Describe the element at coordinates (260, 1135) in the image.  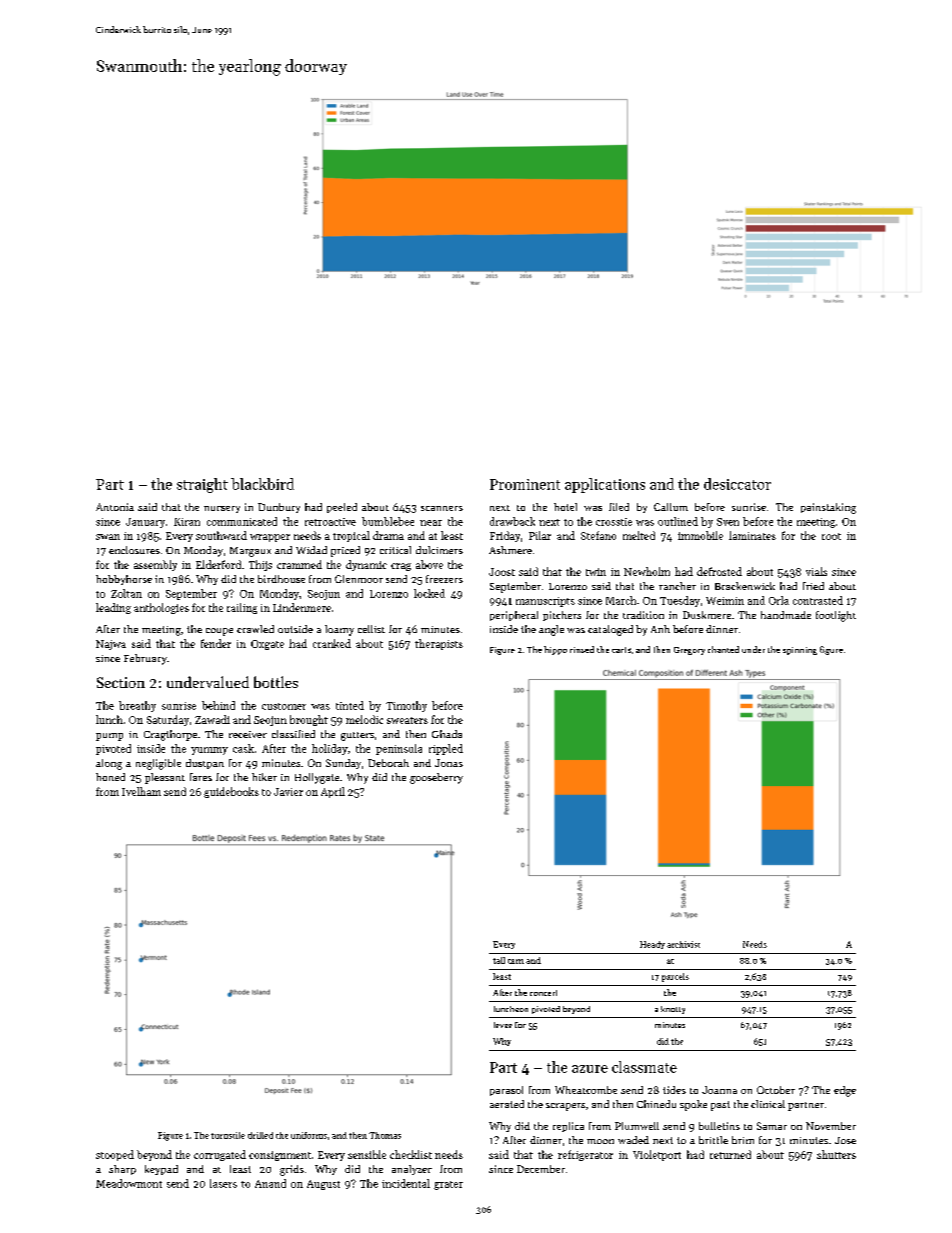
I see `drilled` at that location.
